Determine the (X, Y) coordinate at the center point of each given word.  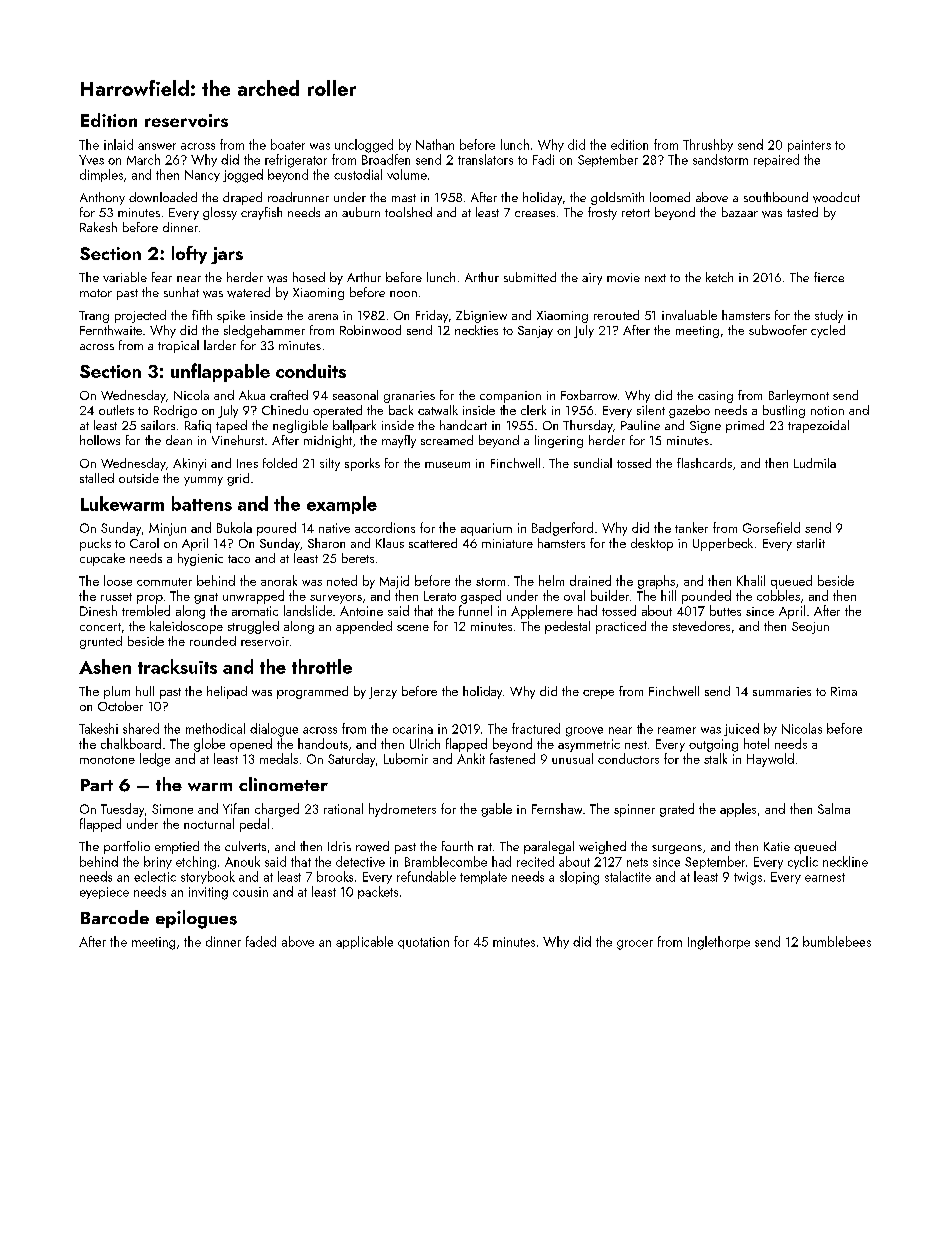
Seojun (810, 628)
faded (261, 941)
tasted (802, 212)
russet (116, 597)
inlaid (118, 144)
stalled (97, 478)
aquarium (486, 529)
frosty (602, 213)
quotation (423, 943)
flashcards (704, 463)
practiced (621, 627)
